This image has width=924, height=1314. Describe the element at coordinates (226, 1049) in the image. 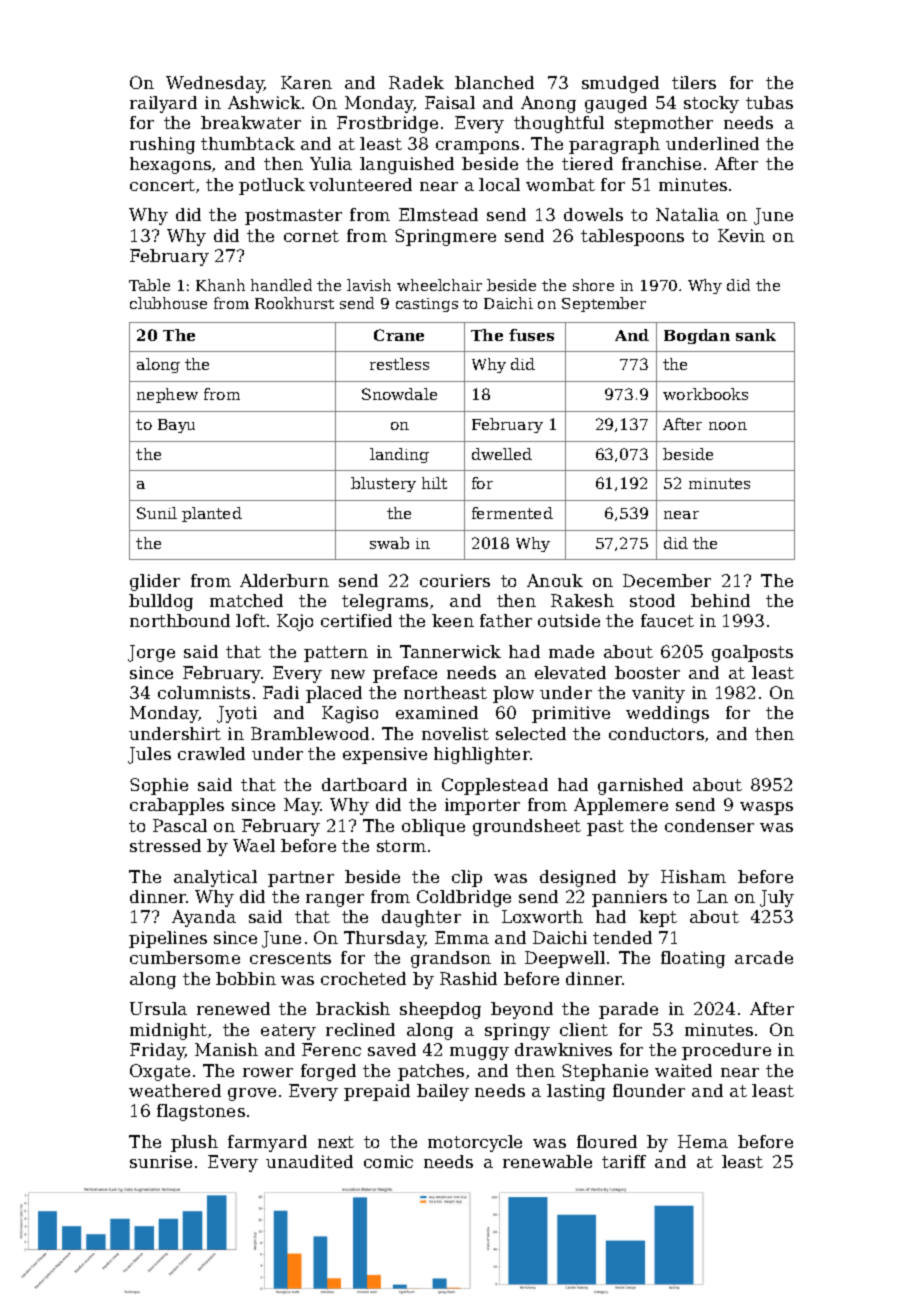

I see `Manish` at that location.
